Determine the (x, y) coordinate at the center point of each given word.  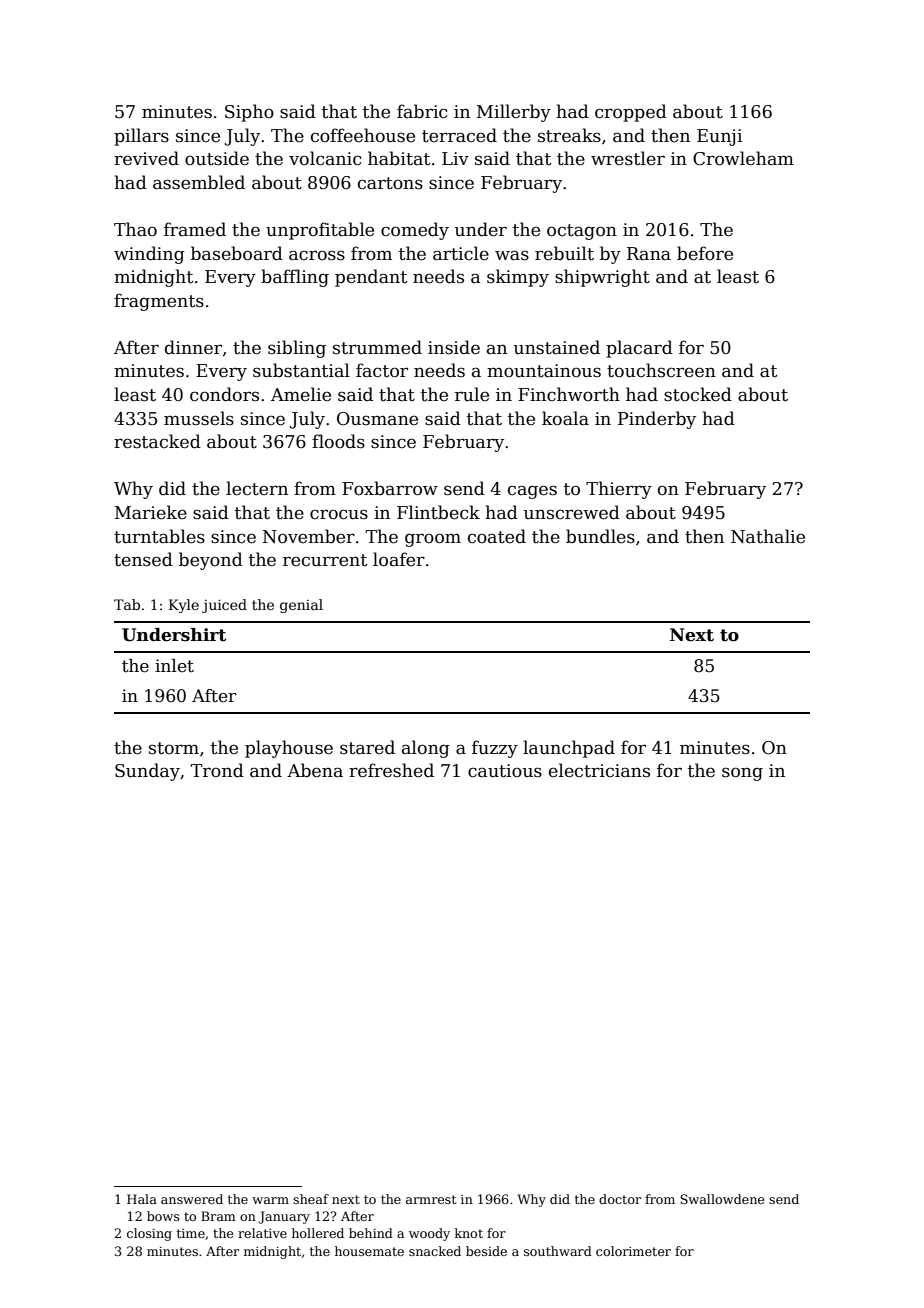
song (742, 774)
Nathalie (768, 536)
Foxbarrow (390, 488)
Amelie (301, 394)
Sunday (147, 772)
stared (367, 747)
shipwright (602, 278)
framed (195, 229)
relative (262, 1233)
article (461, 253)
